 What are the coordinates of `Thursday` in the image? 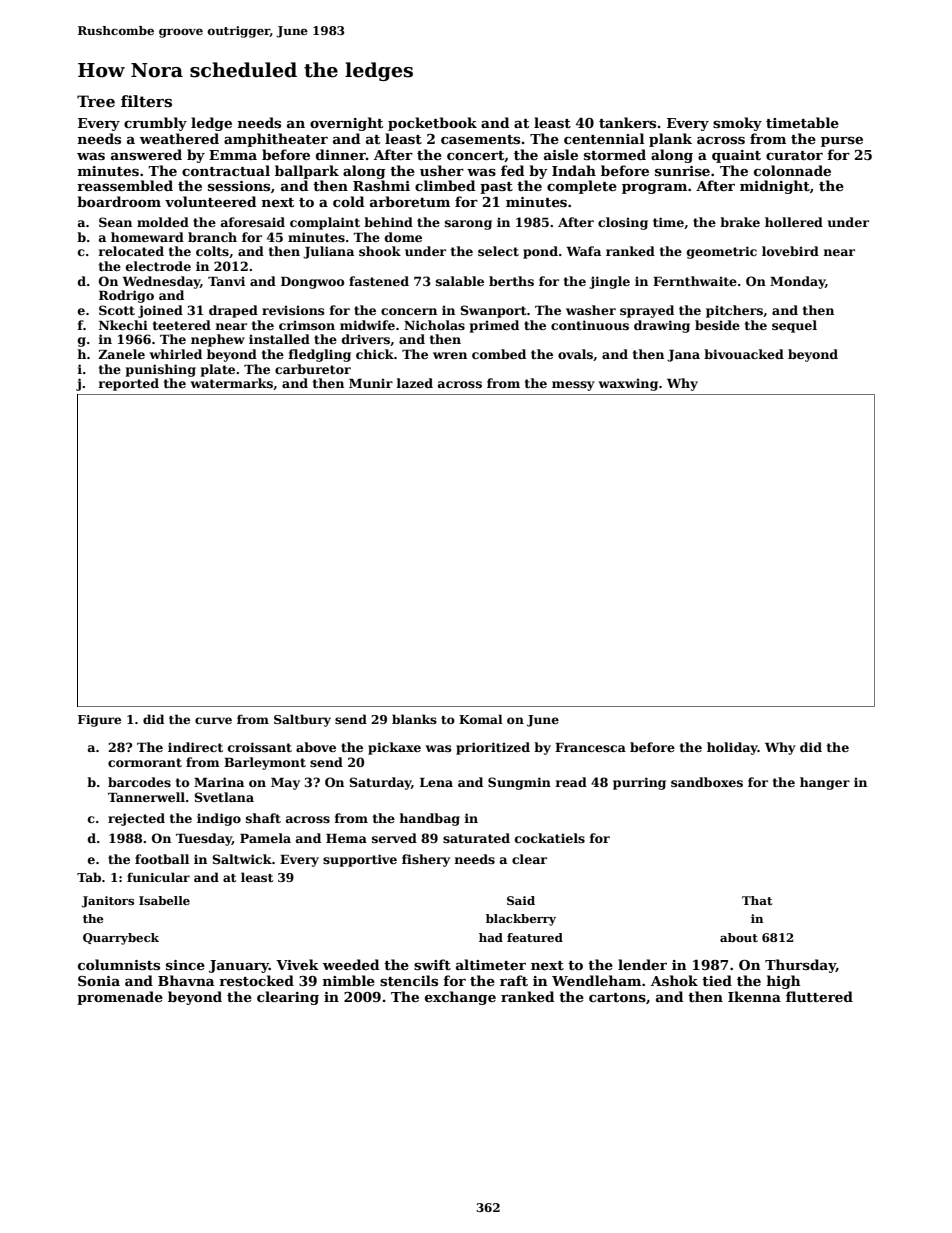 It's located at (800, 966).
